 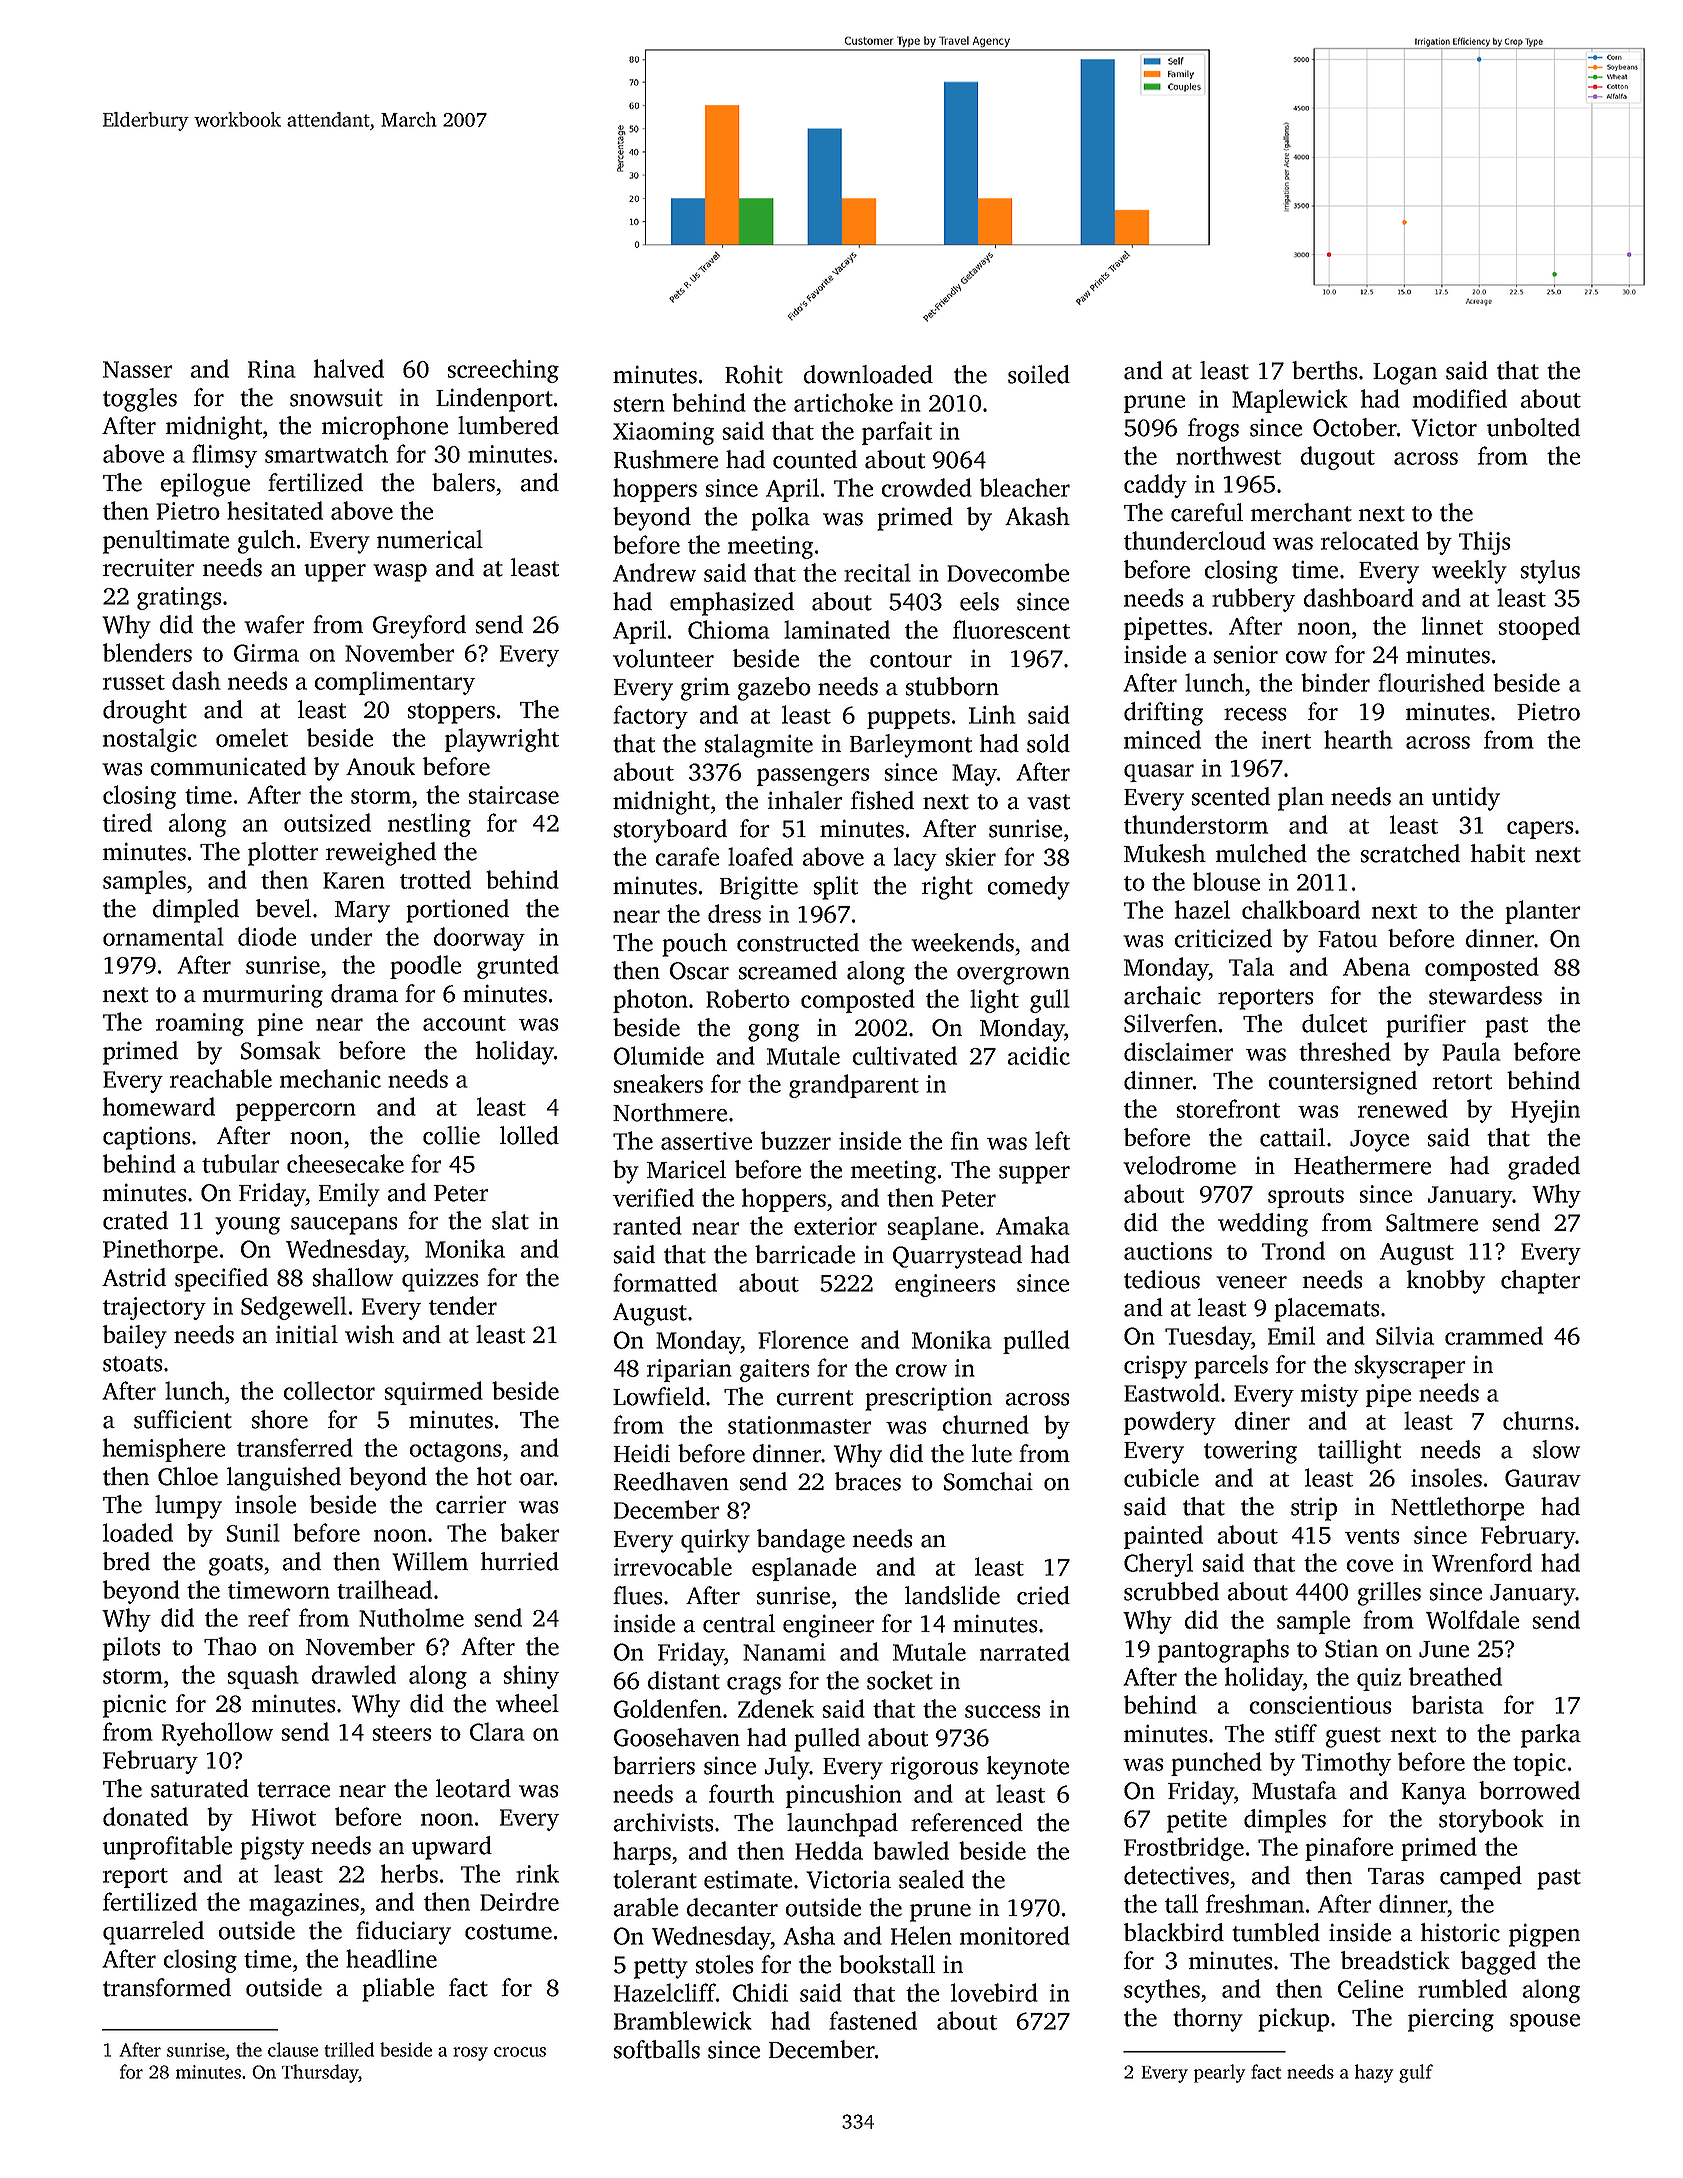 I want to click on screeching, so click(x=503, y=371).
